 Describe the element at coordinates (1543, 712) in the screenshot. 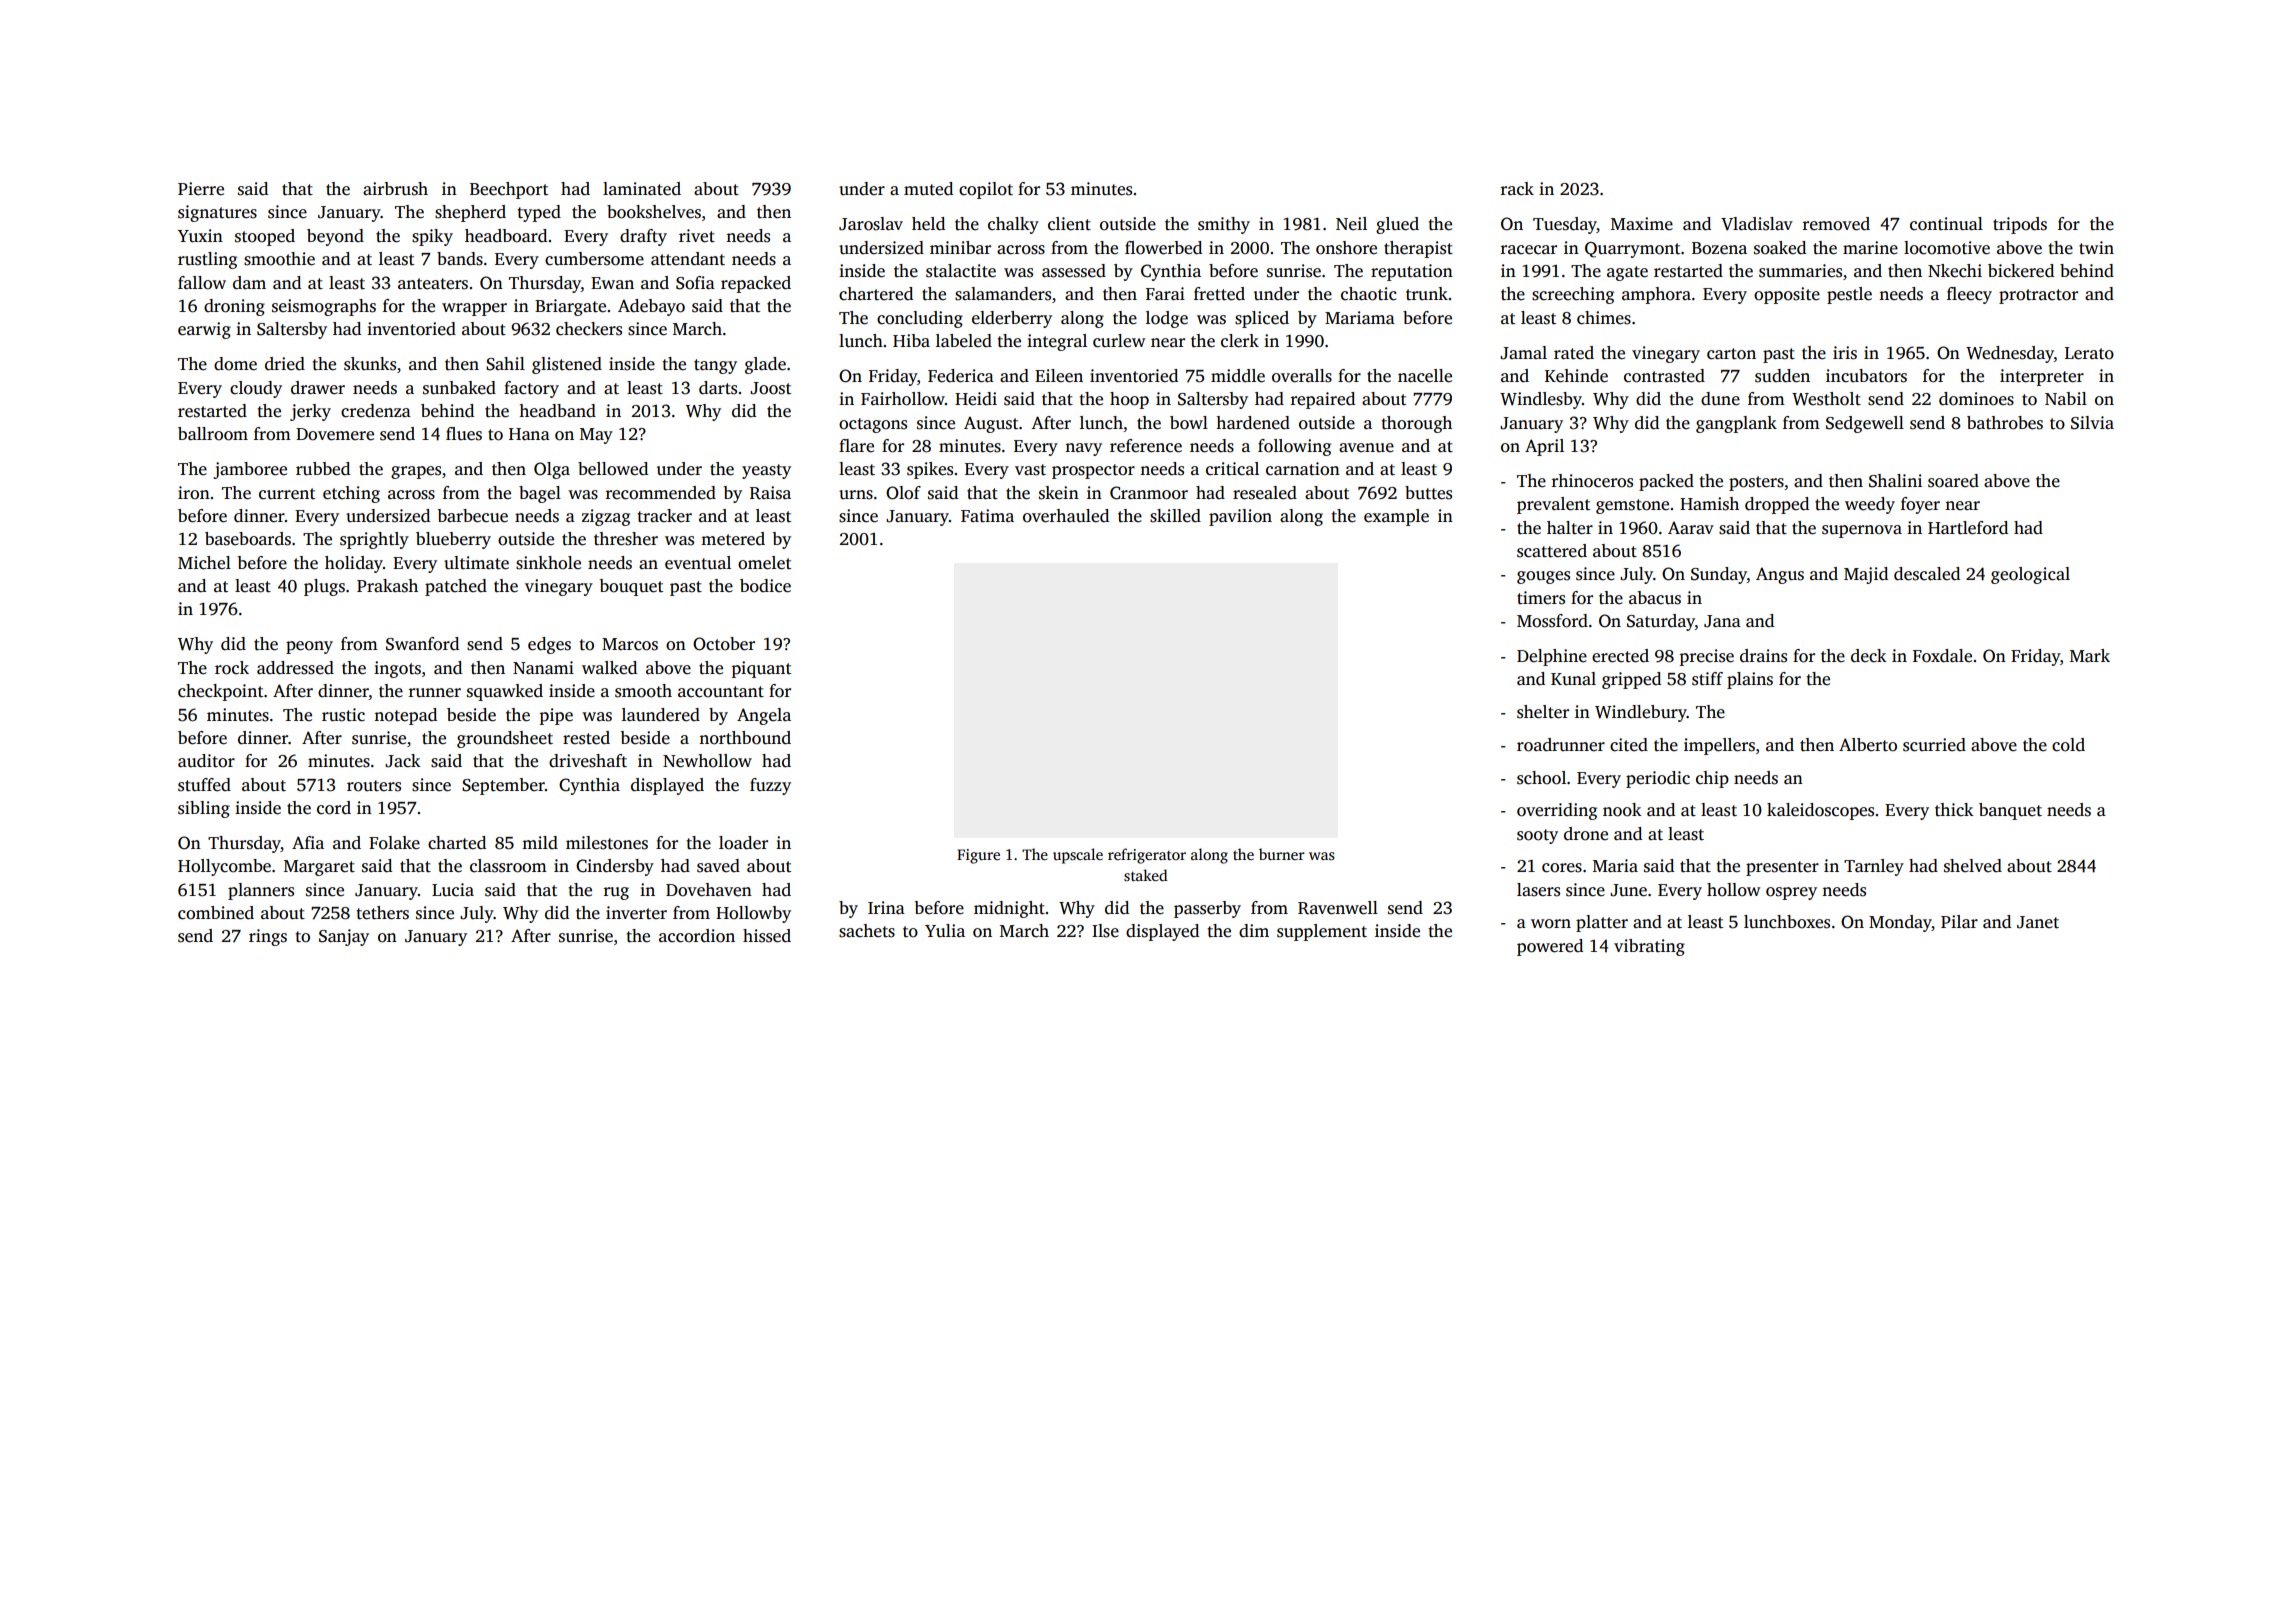

I see `shelter` at that location.
